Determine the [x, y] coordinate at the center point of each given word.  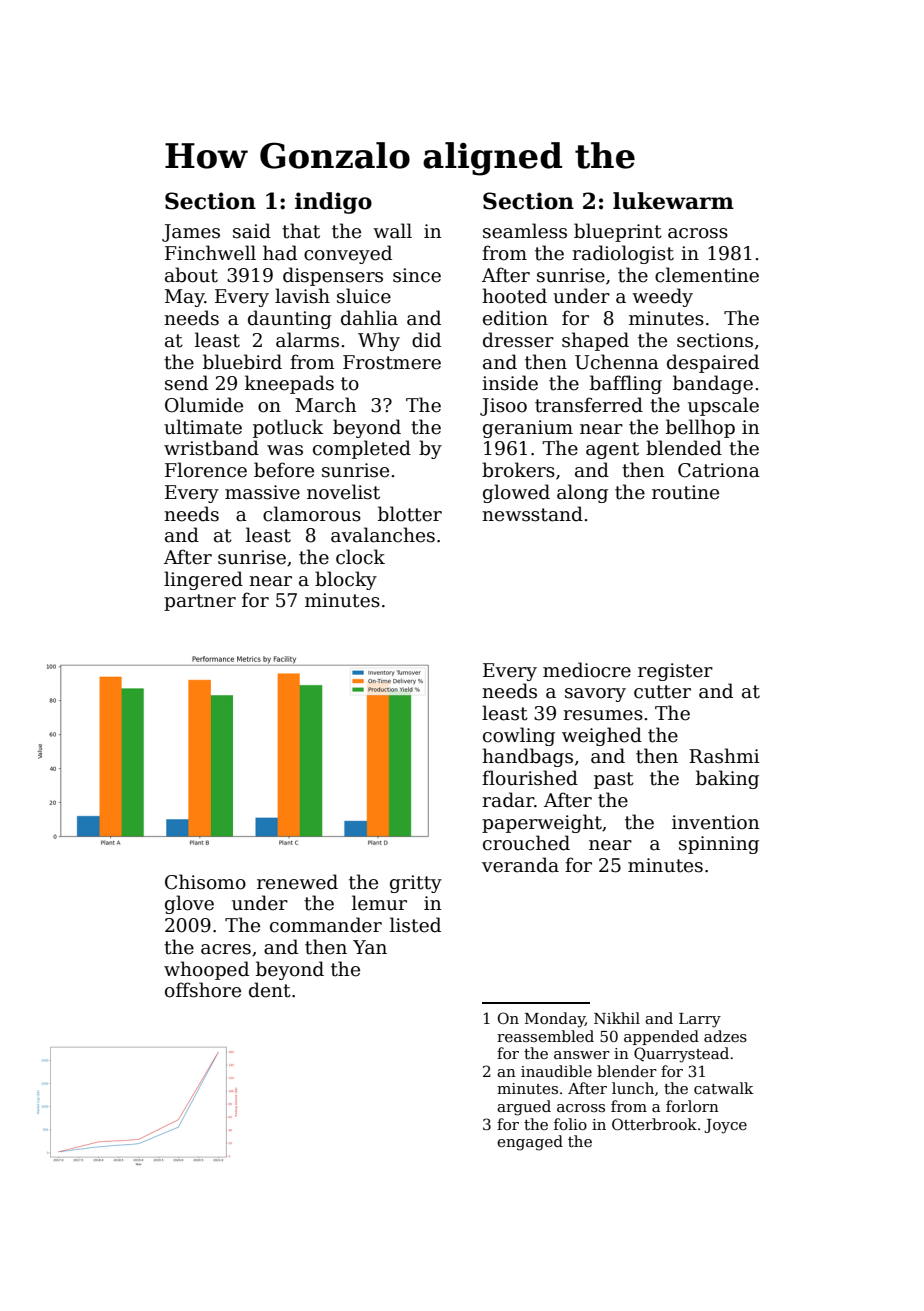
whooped [206, 970]
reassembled [545, 1036]
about [191, 275]
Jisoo [503, 407]
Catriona [719, 470]
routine [685, 492]
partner [200, 602]
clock [360, 557]
